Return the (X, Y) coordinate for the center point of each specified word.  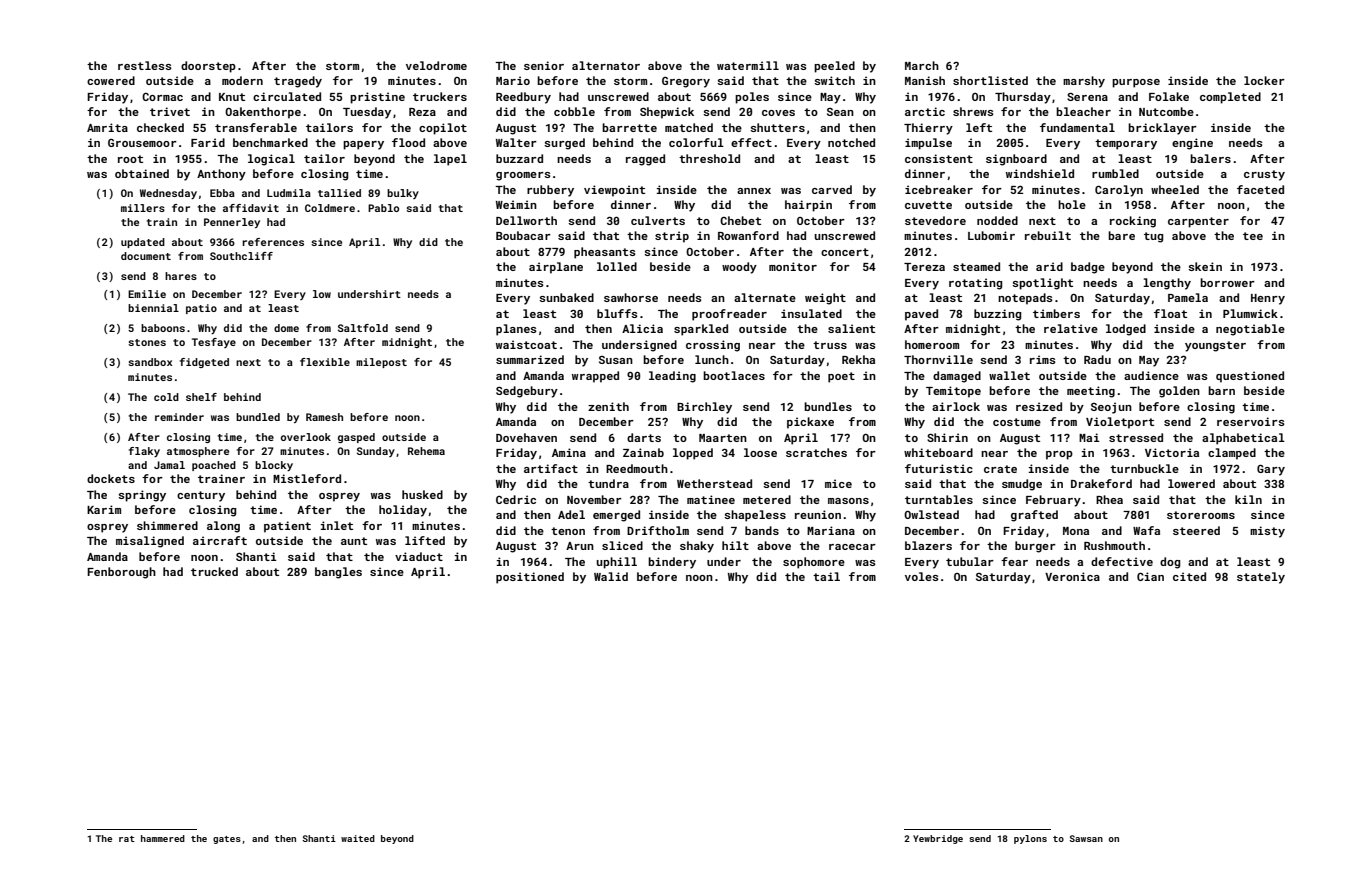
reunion (818, 514)
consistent (939, 158)
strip (672, 237)
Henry (1268, 299)
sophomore (814, 563)
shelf (201, 397)
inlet (337, 525)
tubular (970, 561)
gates (227, 840)
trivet (170, 111)
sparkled (701, 330)
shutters (777, 127)
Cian (1150, 576)
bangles (338, 573)
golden (1179, 392)
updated (143, 243)
